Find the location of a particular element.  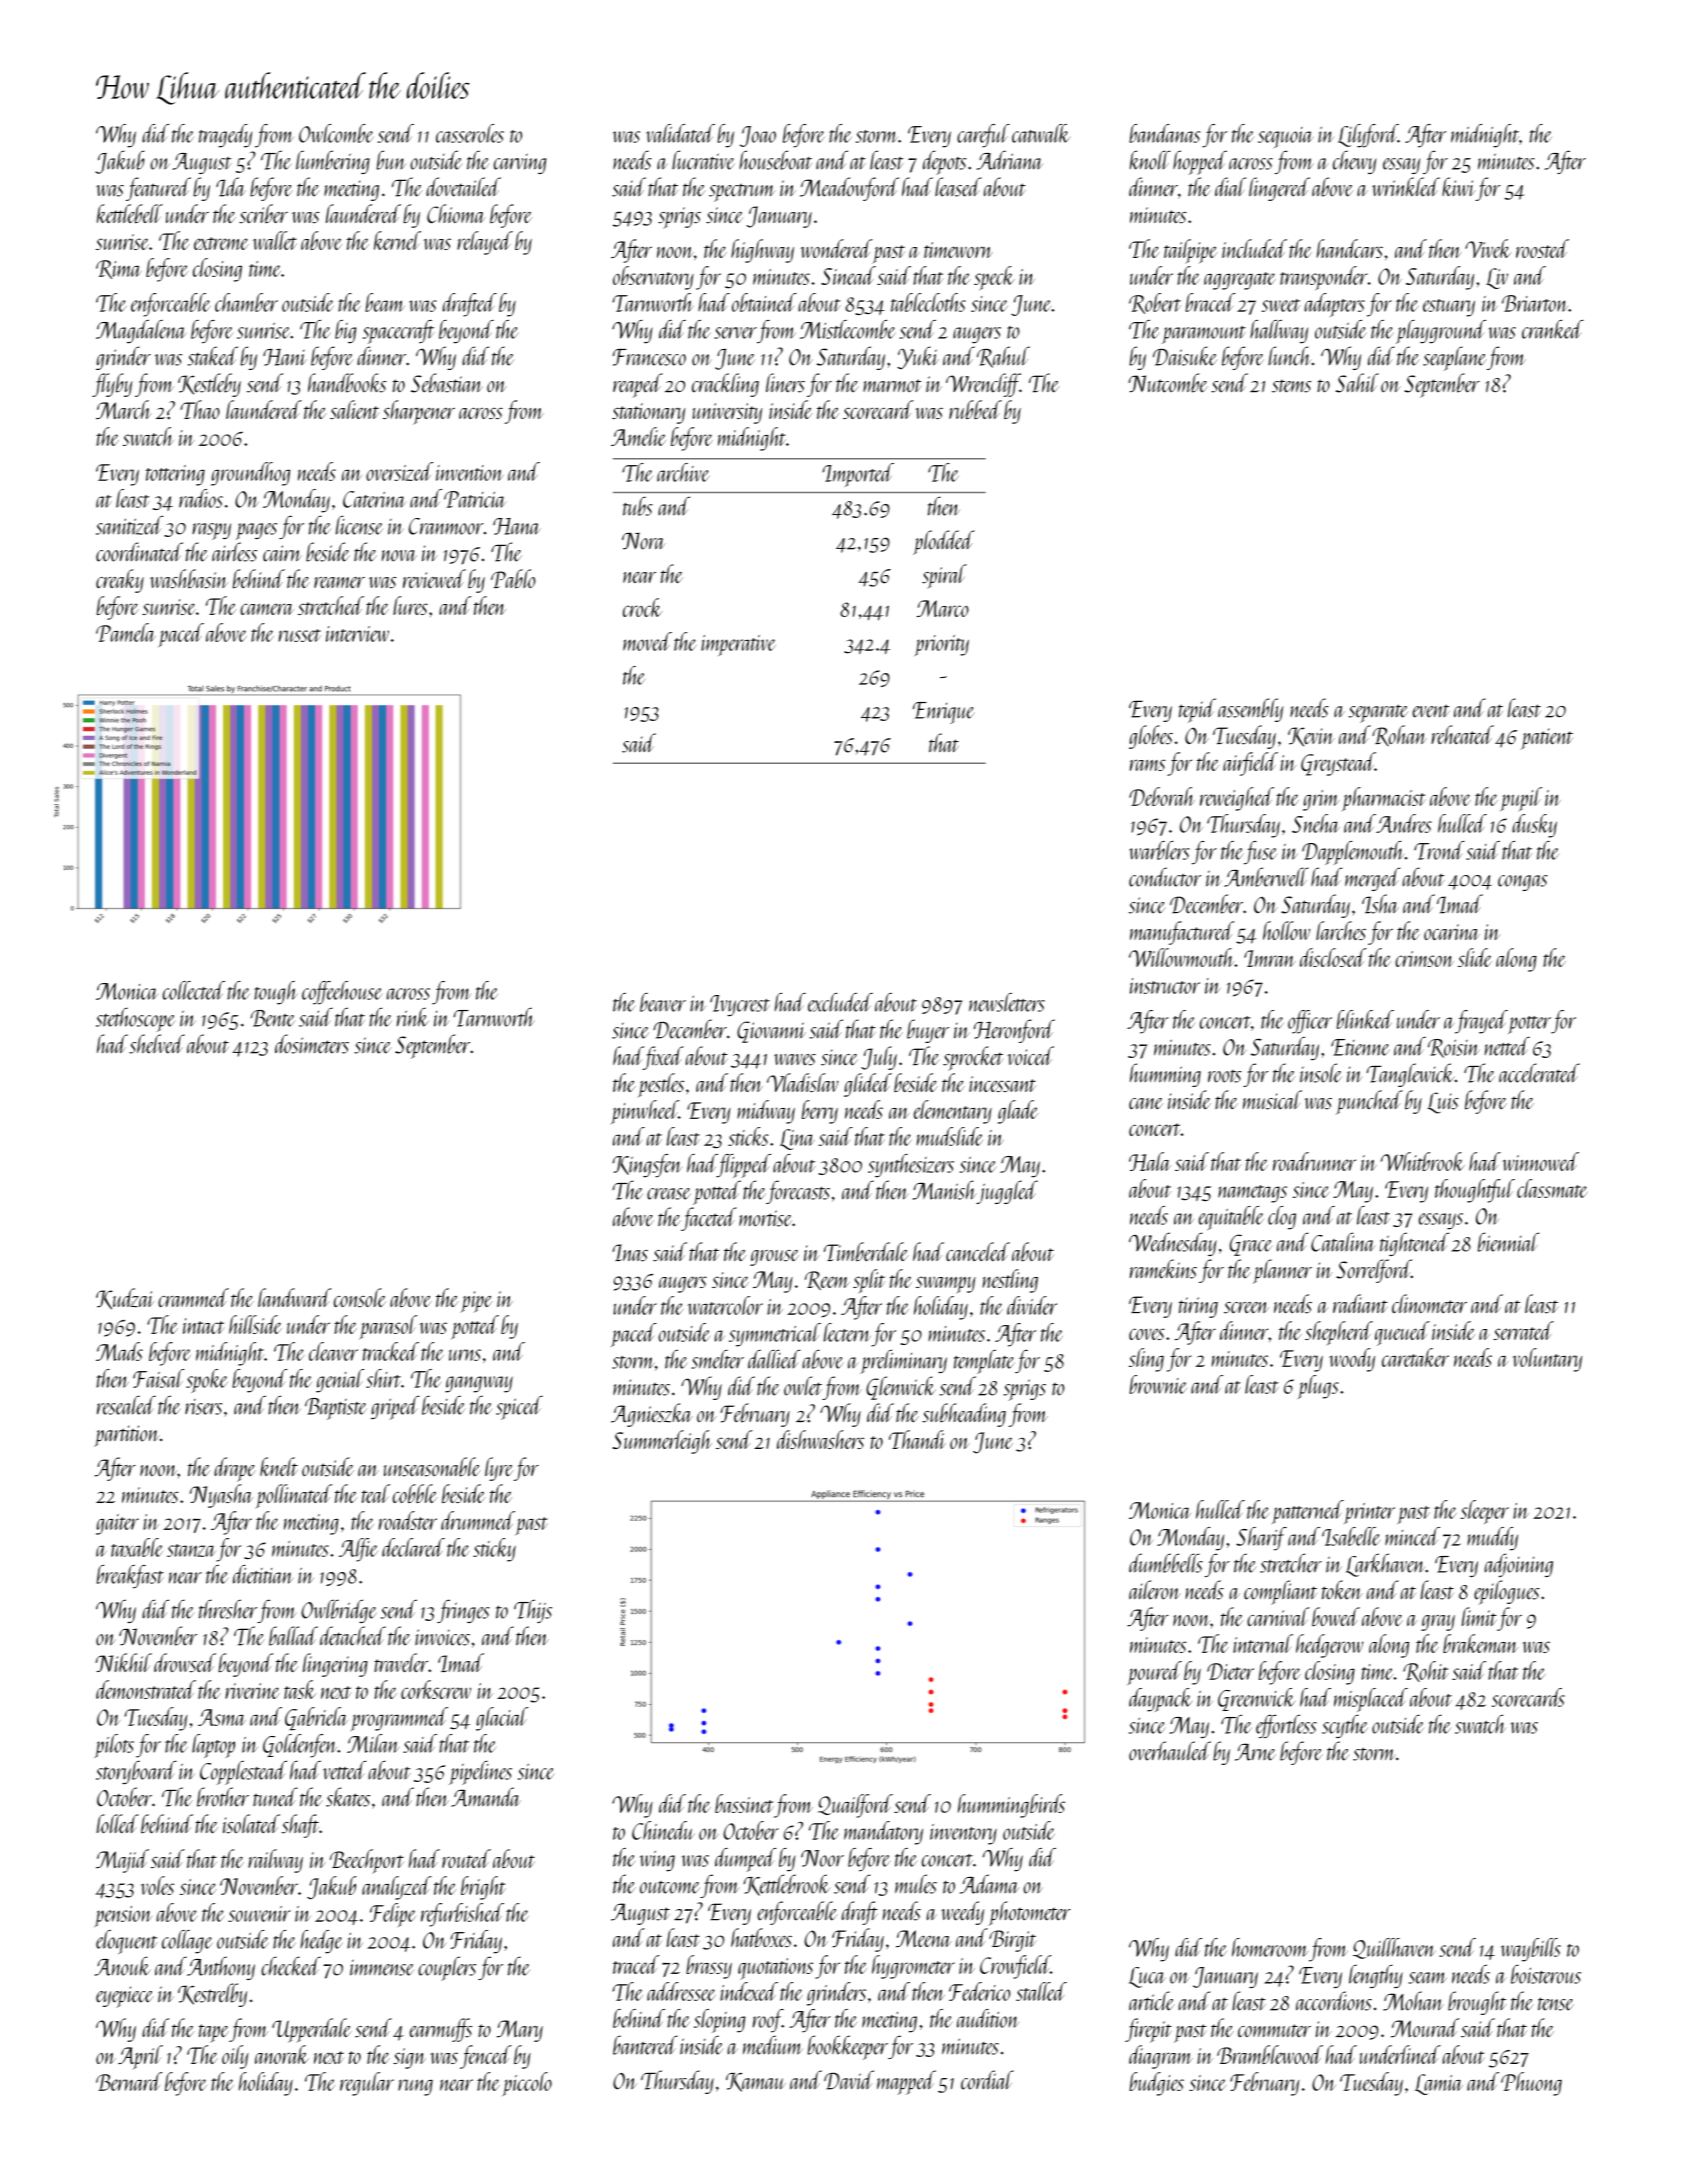

Owlcombe is located at coordinates (336, 133).
